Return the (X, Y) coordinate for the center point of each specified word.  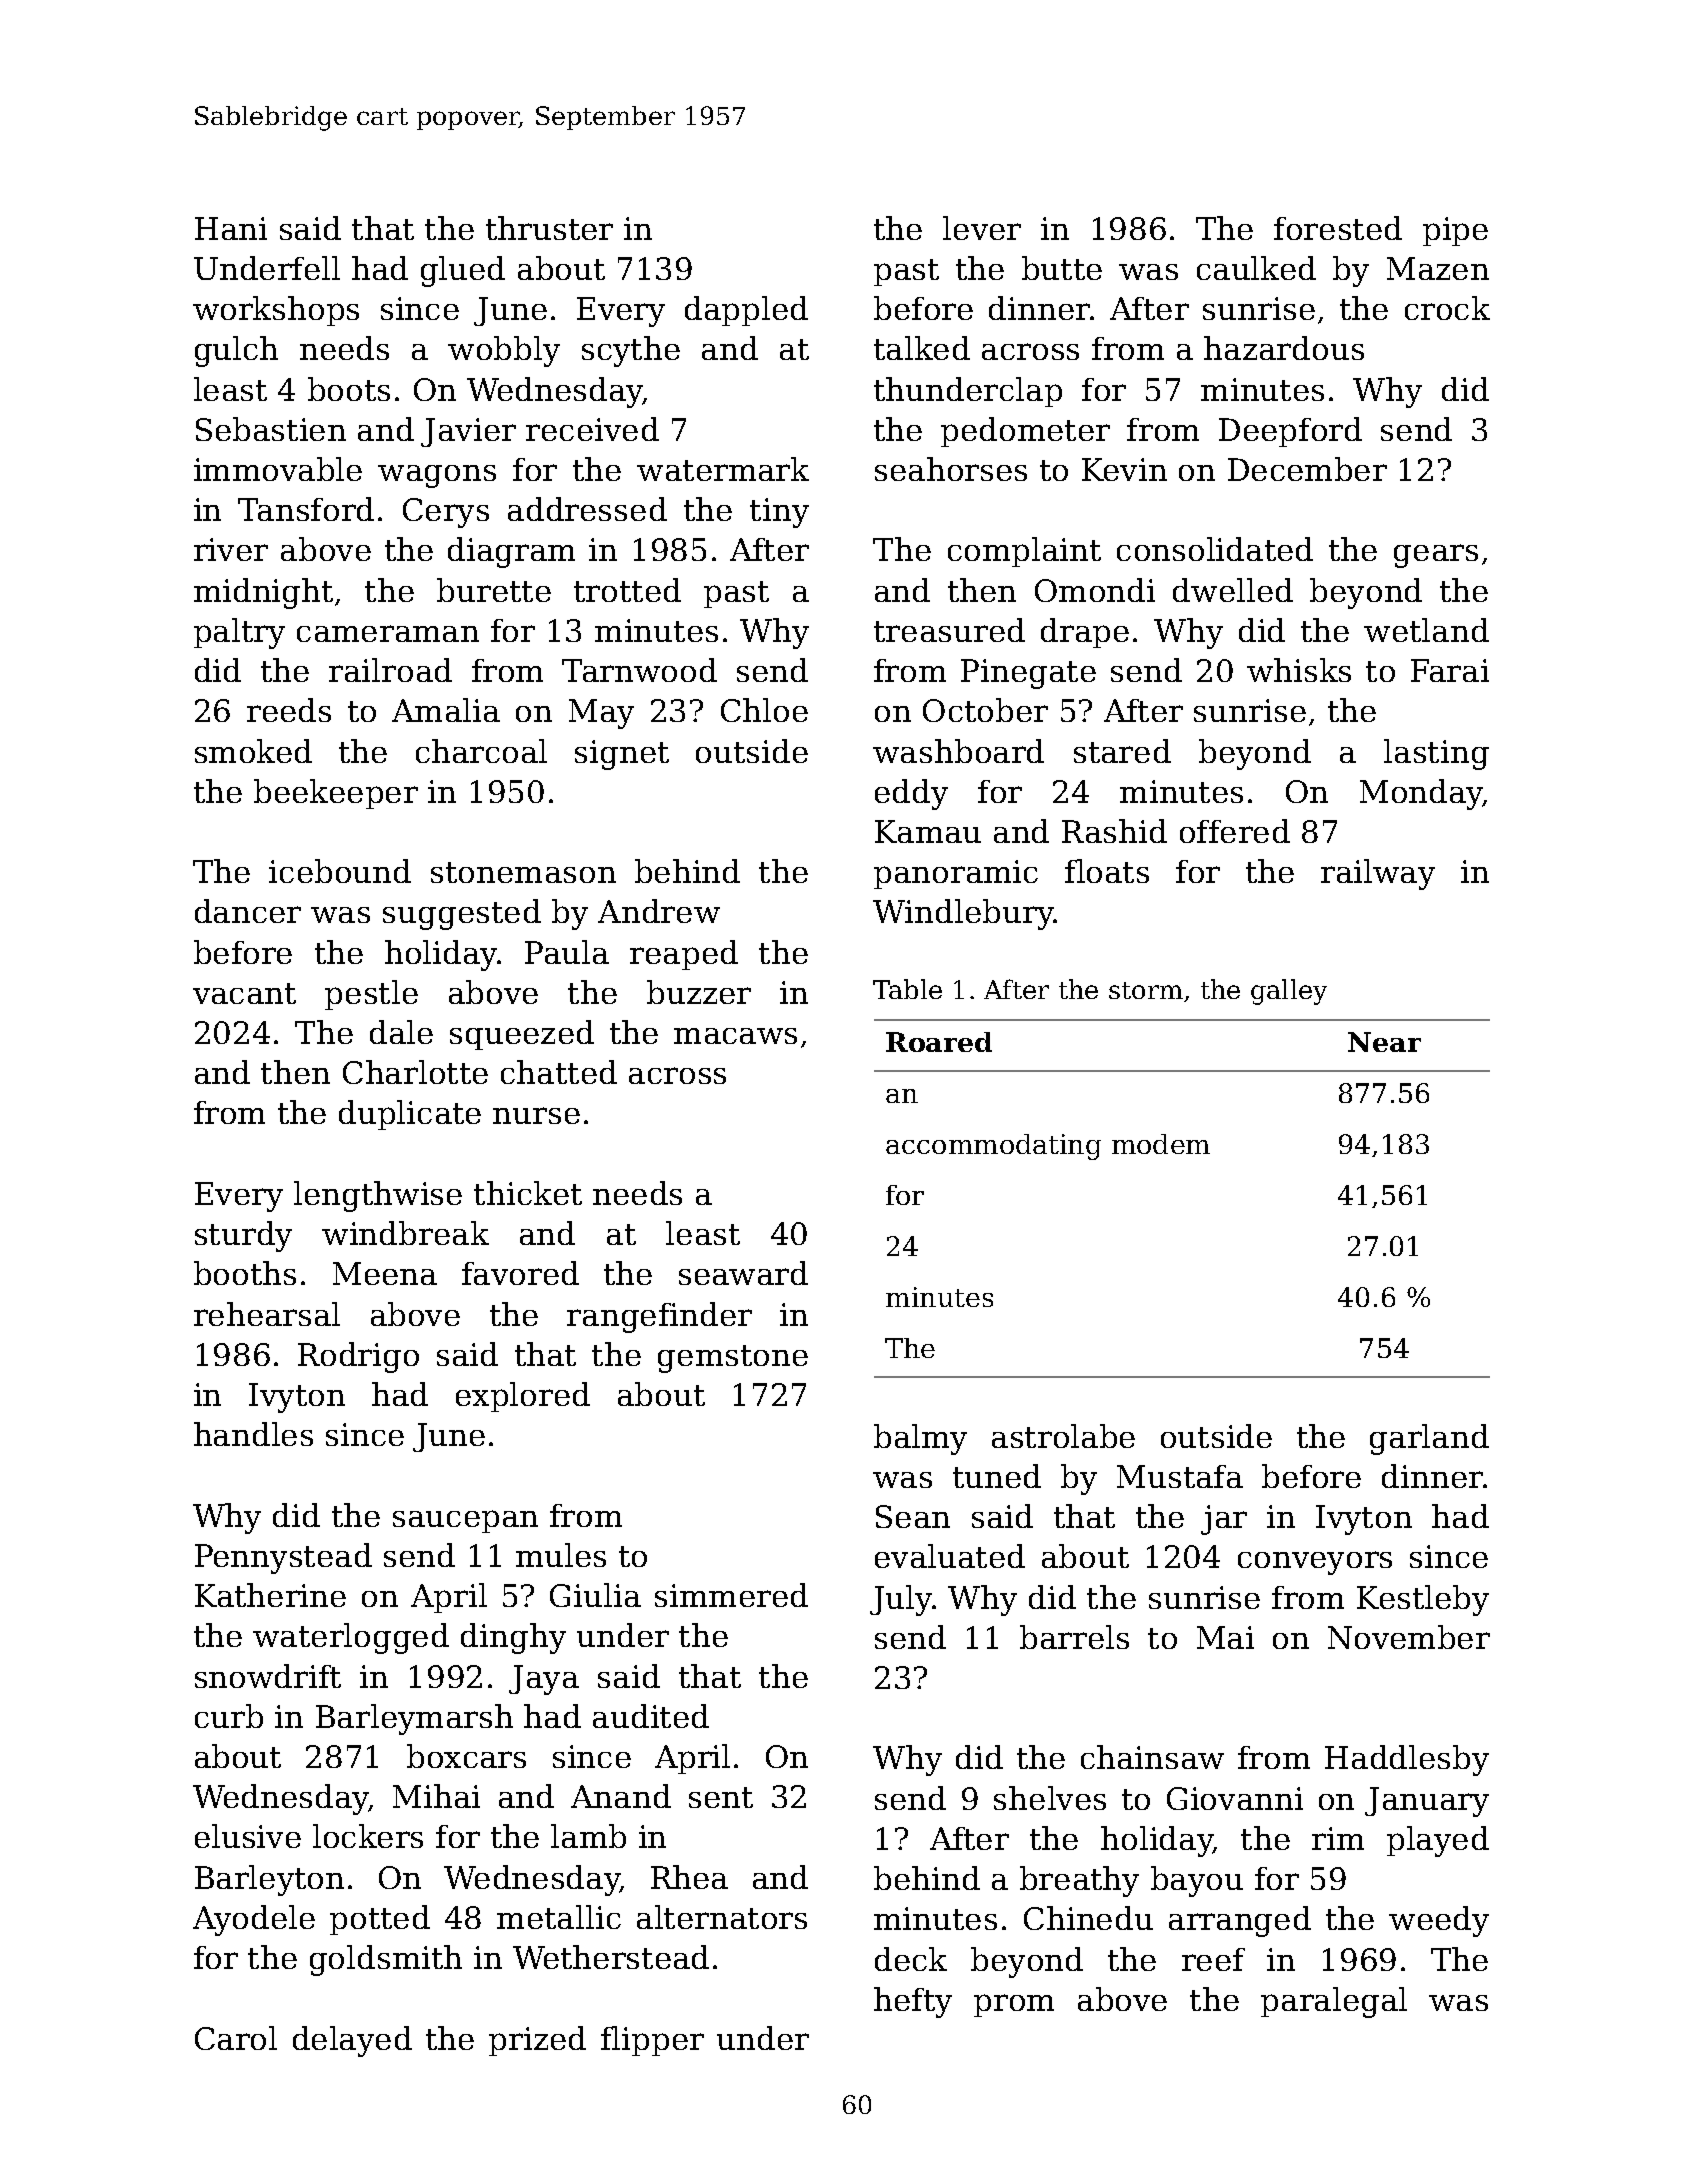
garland (1429, 1439)
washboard (958, 751)
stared (1122, 751)
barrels (1074, 1637)
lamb (588, 1836)
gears (1436, 556)
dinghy (513, 1638)
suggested (462, 914)
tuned (997, 1476)
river (231, 549)
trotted (627, 590)
